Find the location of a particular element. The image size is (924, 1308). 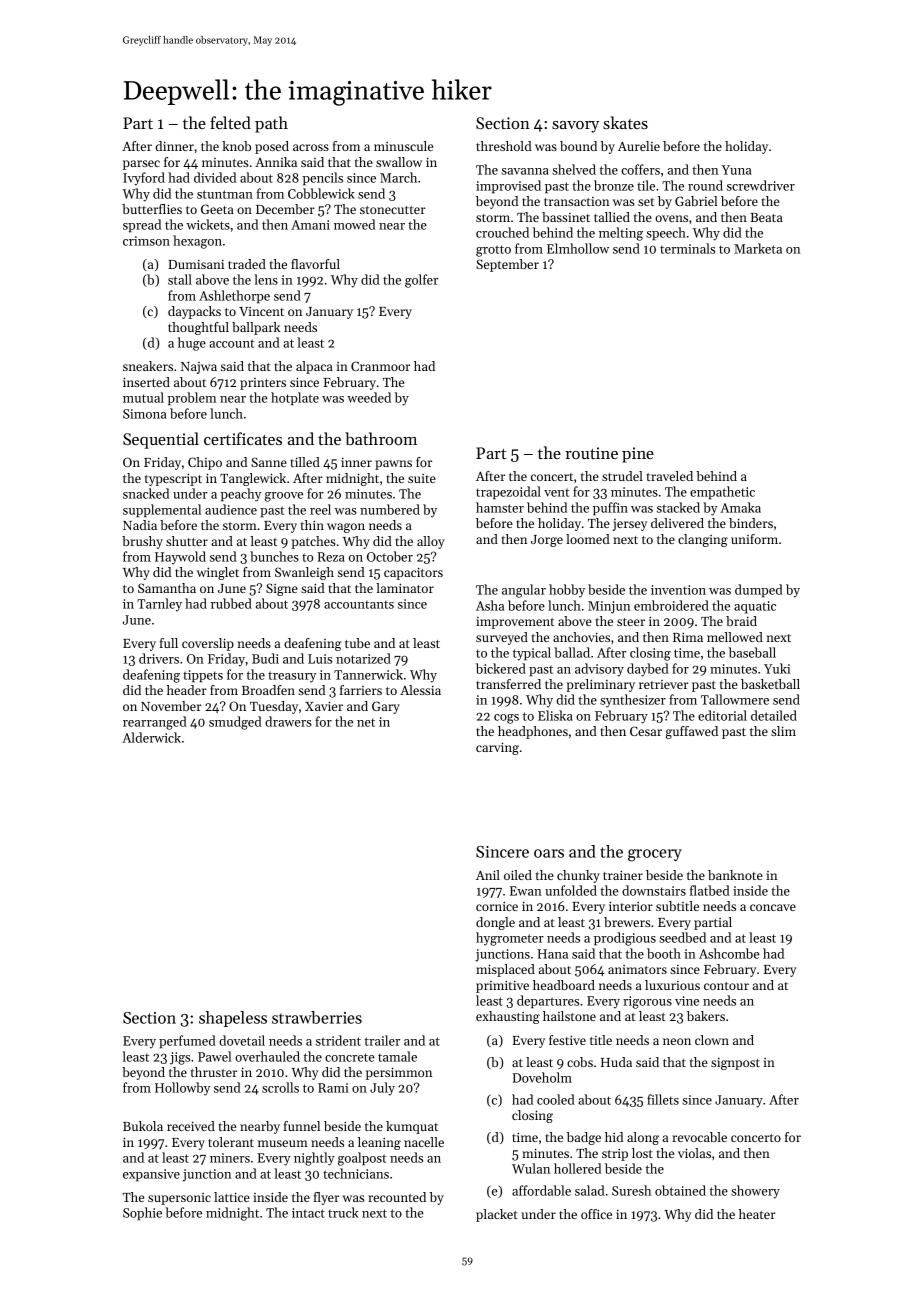

strawberries is located at coordinates (317, 1017).
